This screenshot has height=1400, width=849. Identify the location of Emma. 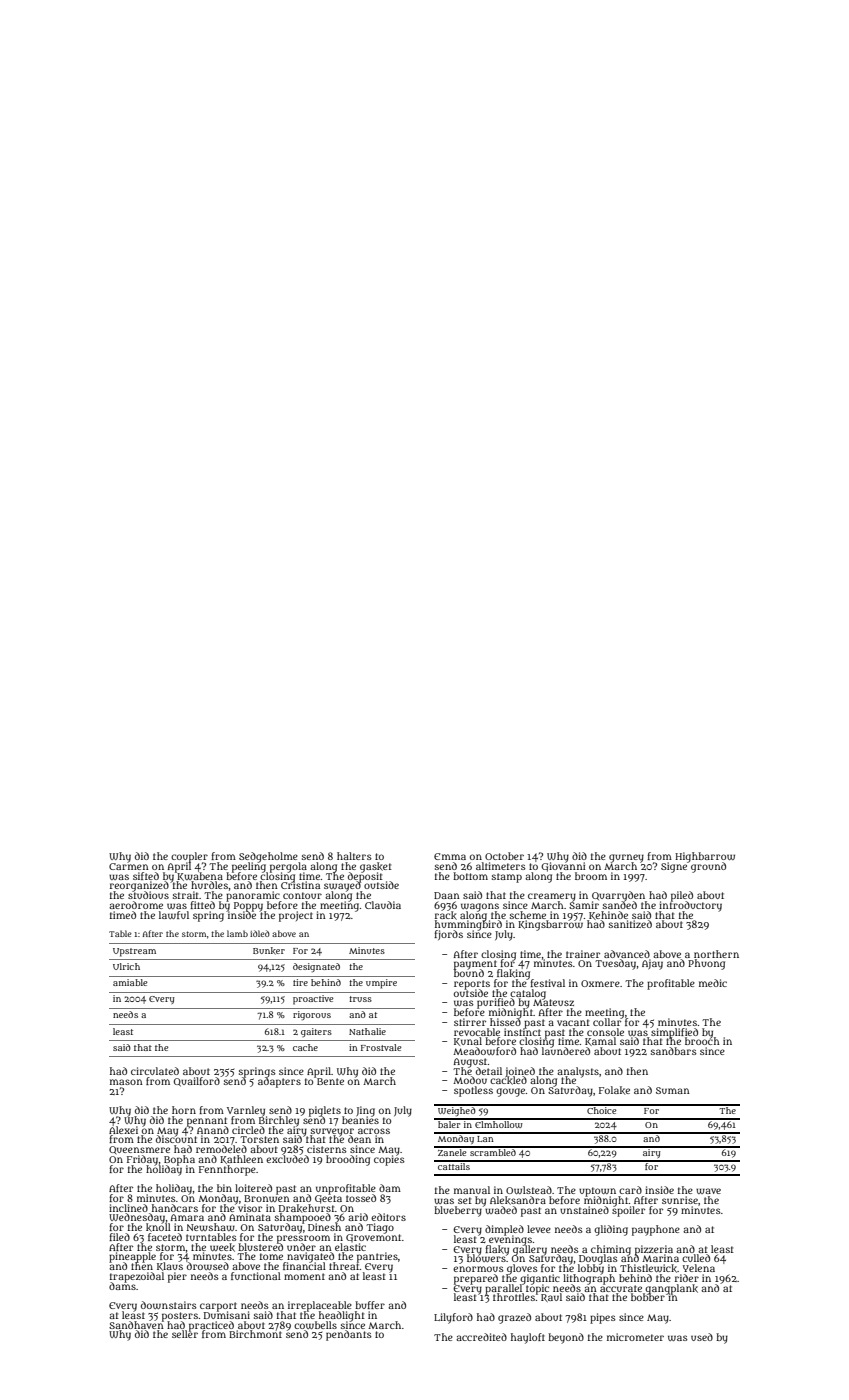
(450, 856).
